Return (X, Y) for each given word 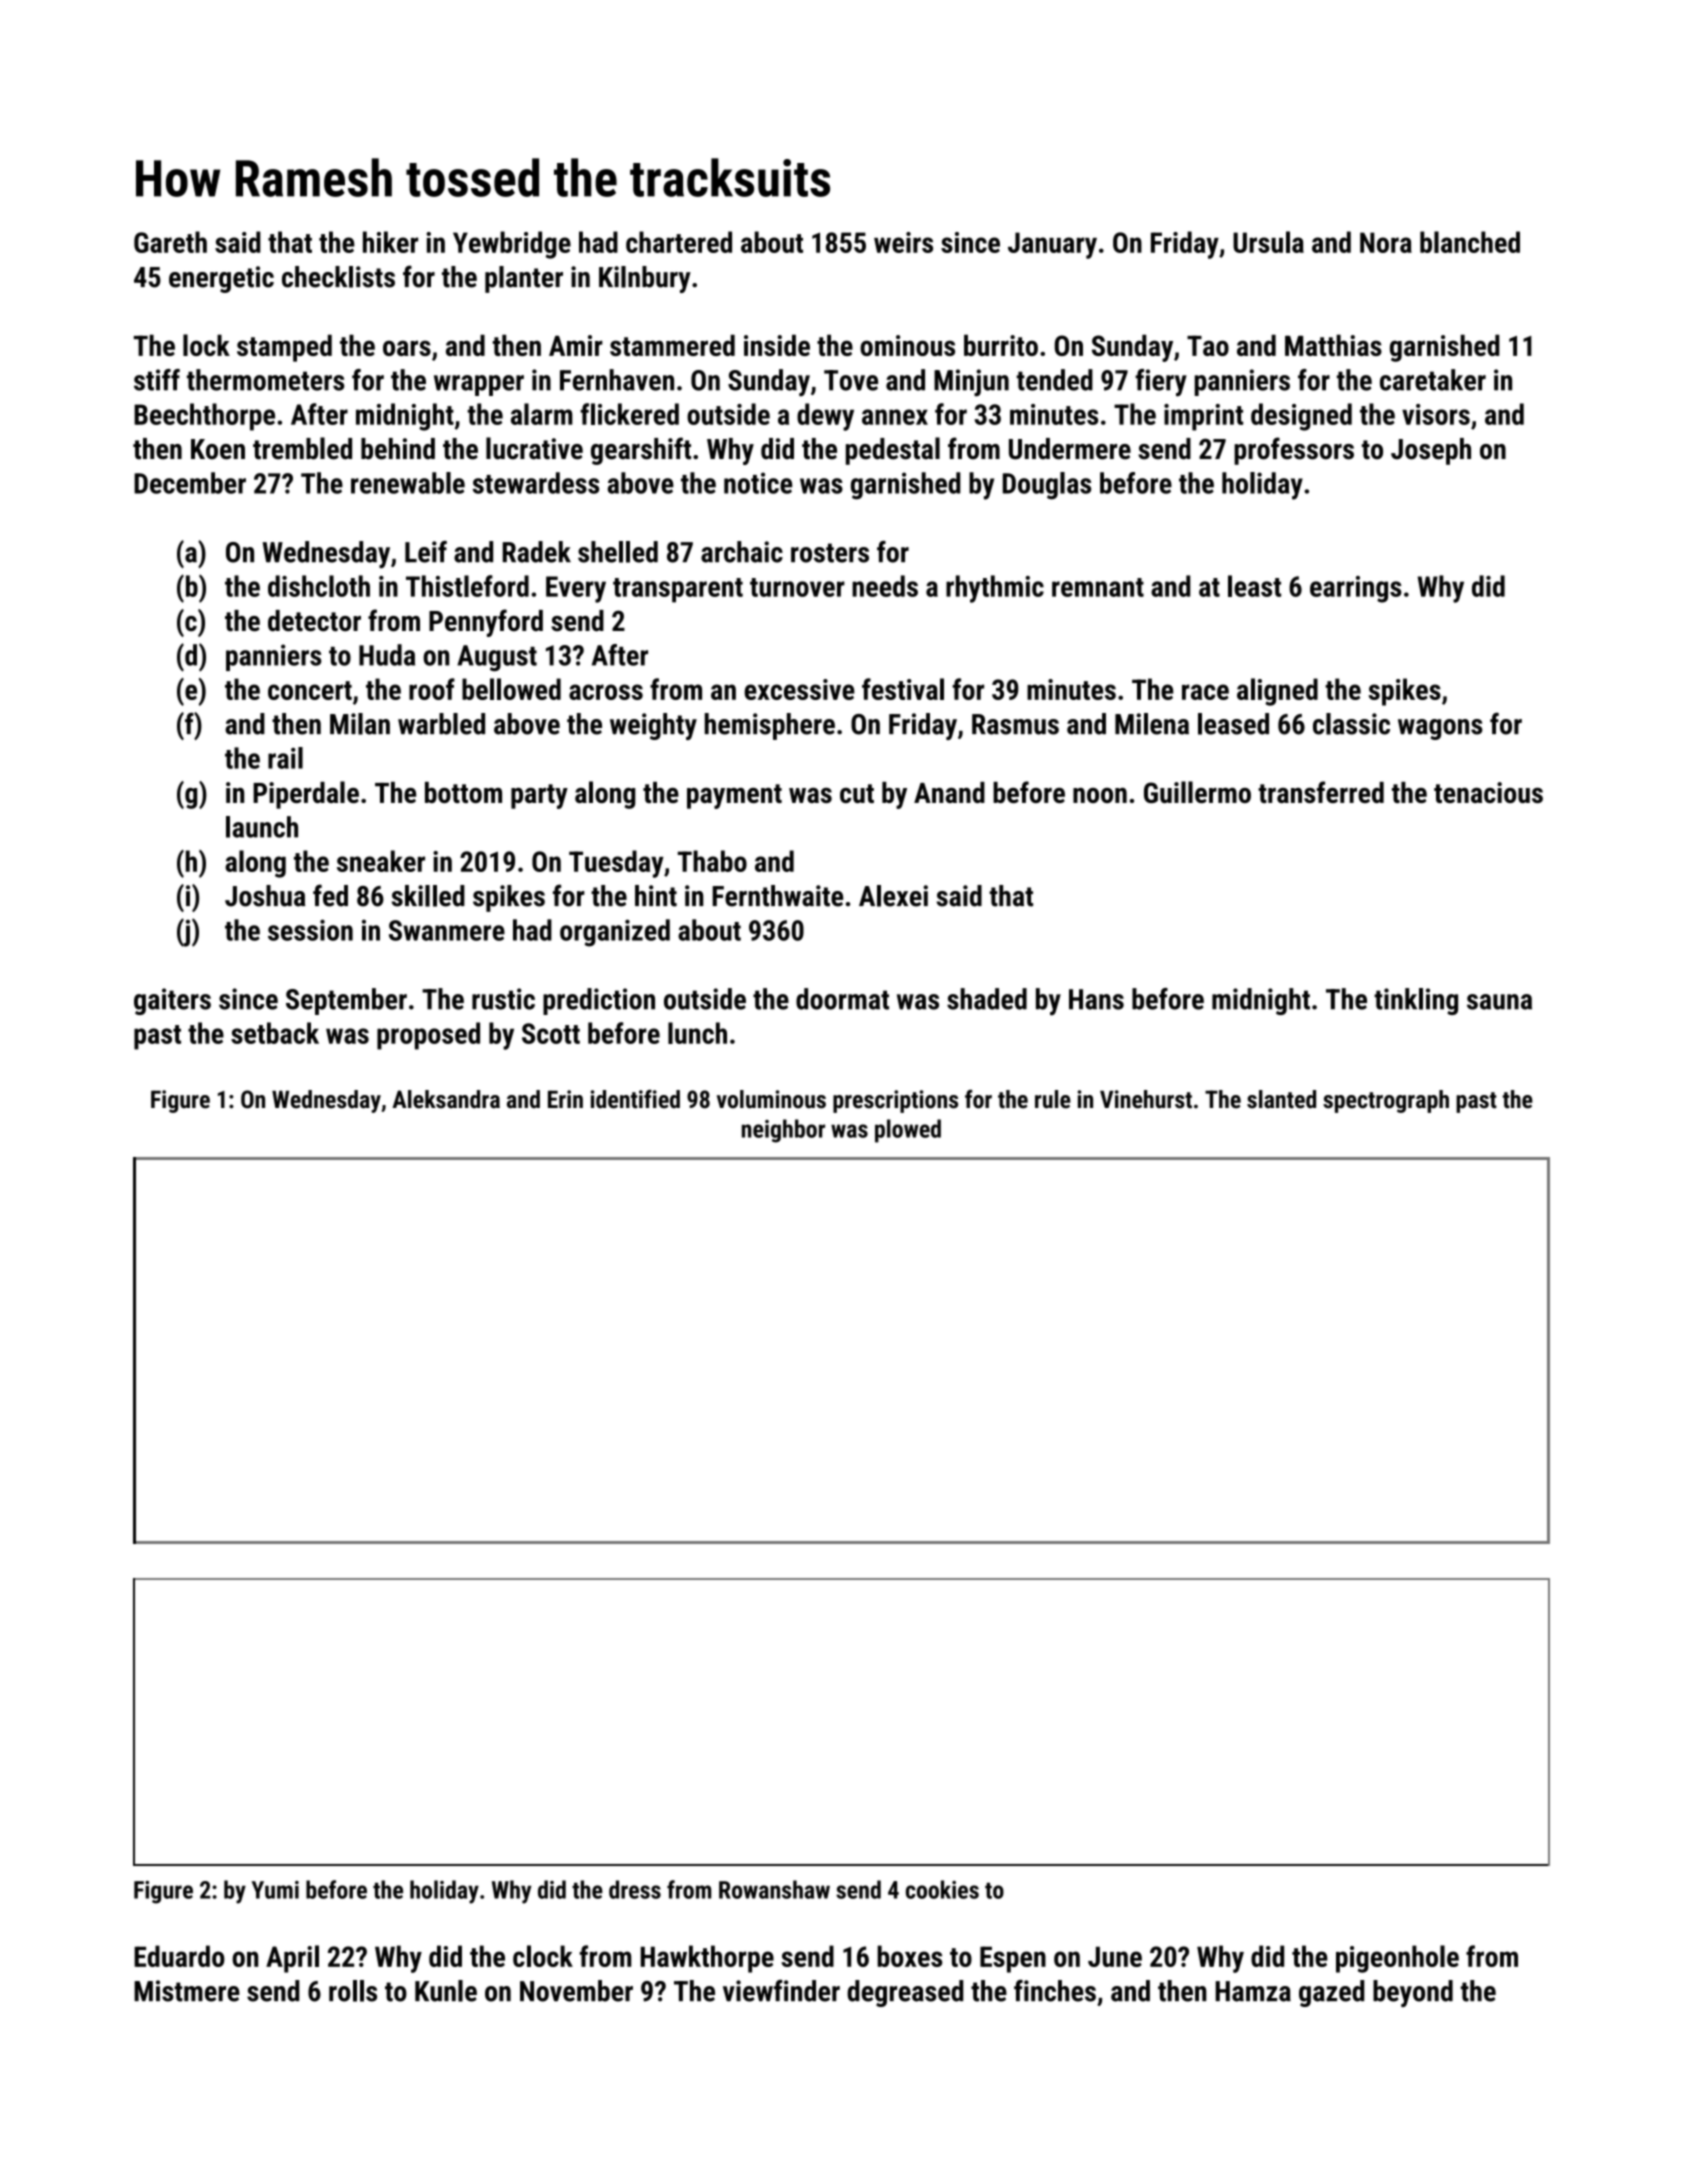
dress (635, 1889)
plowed (908, 1131)
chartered (679, 242)
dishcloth (319, 586)
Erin (565, 1099)
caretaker (1433, 380)
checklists (338, 277)
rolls (353, 1991)
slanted (1281, 1099)
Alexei (893, 896)
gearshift (641, 451)
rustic (503, 999)
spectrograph (1386, 1101)
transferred (1321, 792)
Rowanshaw (774, 1889)
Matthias (1333, 345)
